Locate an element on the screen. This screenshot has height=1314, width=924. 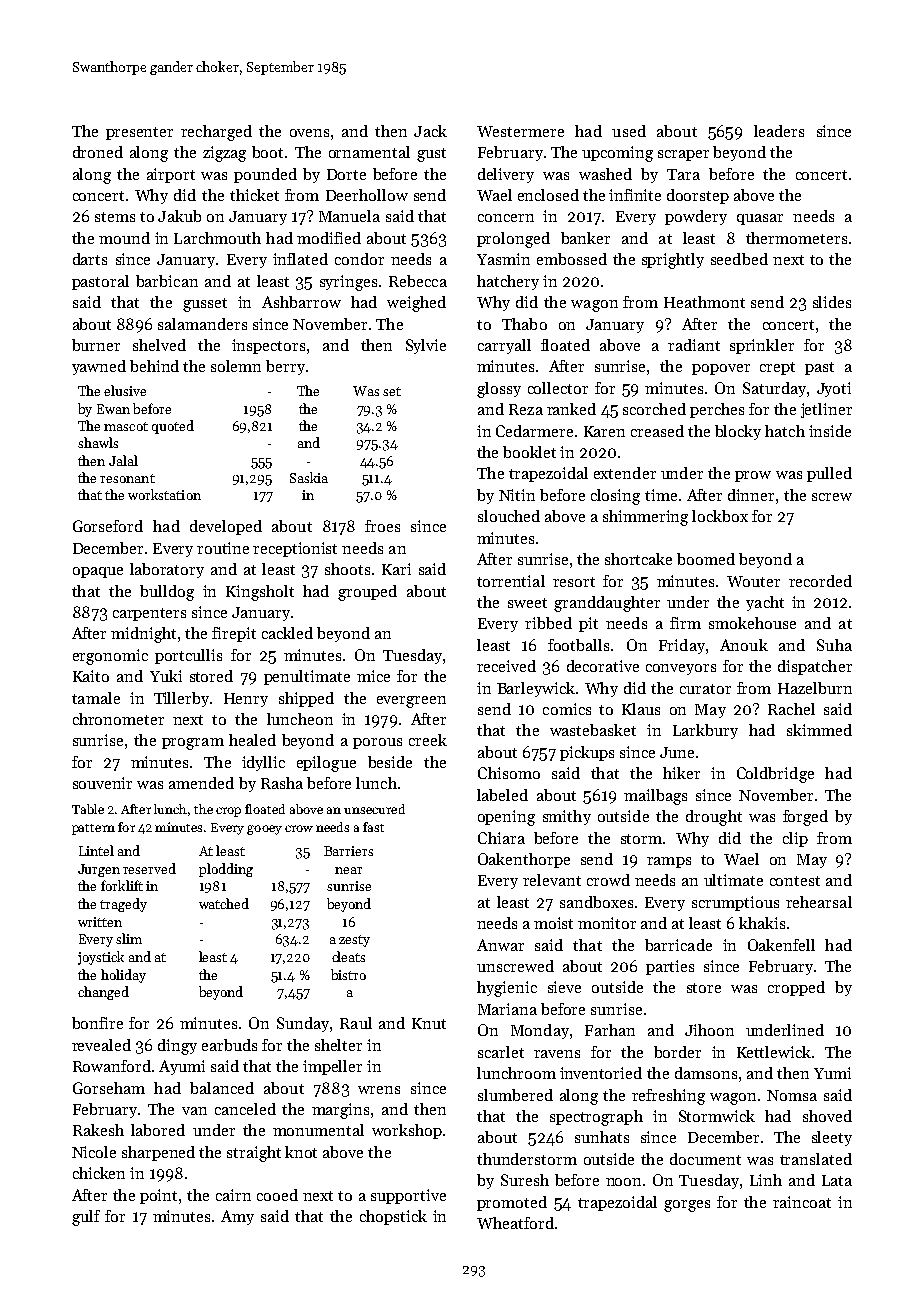
scrumptious is located at coordinates (735, 903).
